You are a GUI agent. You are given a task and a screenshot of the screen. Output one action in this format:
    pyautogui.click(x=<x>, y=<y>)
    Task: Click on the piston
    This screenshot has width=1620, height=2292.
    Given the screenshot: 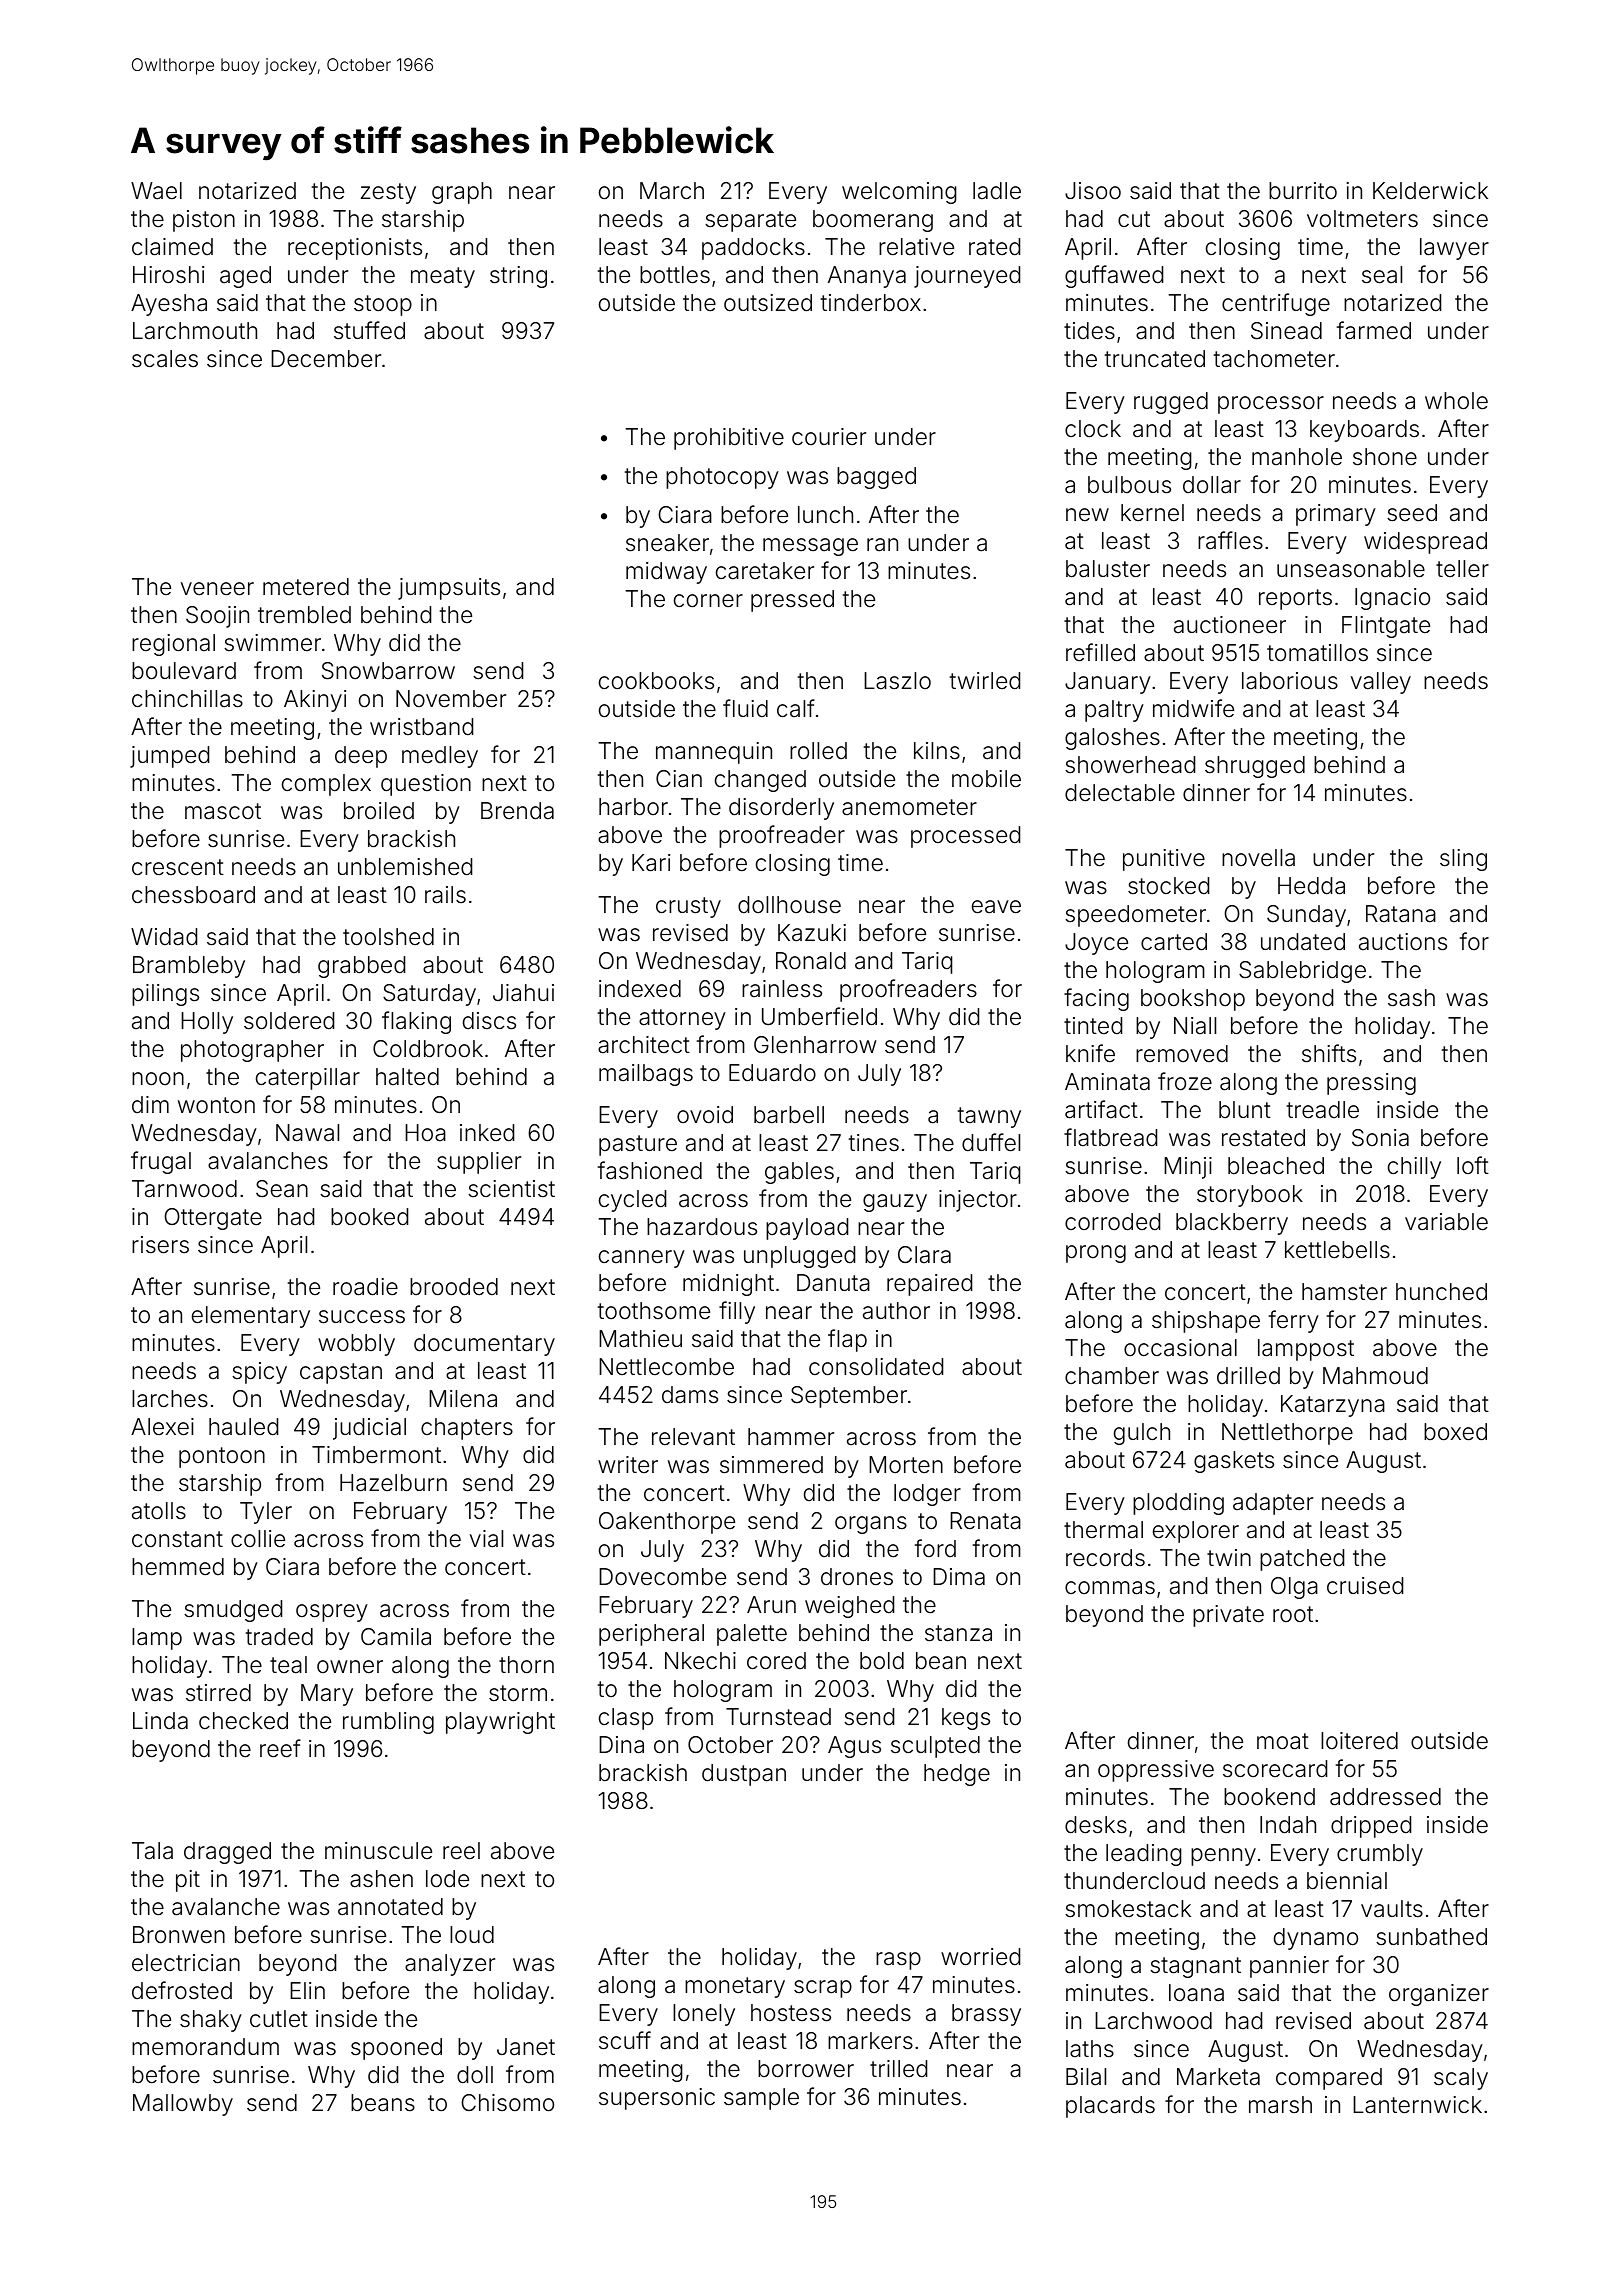 What is the action you would take?
    pyautogui.click(x=204, y=221)
